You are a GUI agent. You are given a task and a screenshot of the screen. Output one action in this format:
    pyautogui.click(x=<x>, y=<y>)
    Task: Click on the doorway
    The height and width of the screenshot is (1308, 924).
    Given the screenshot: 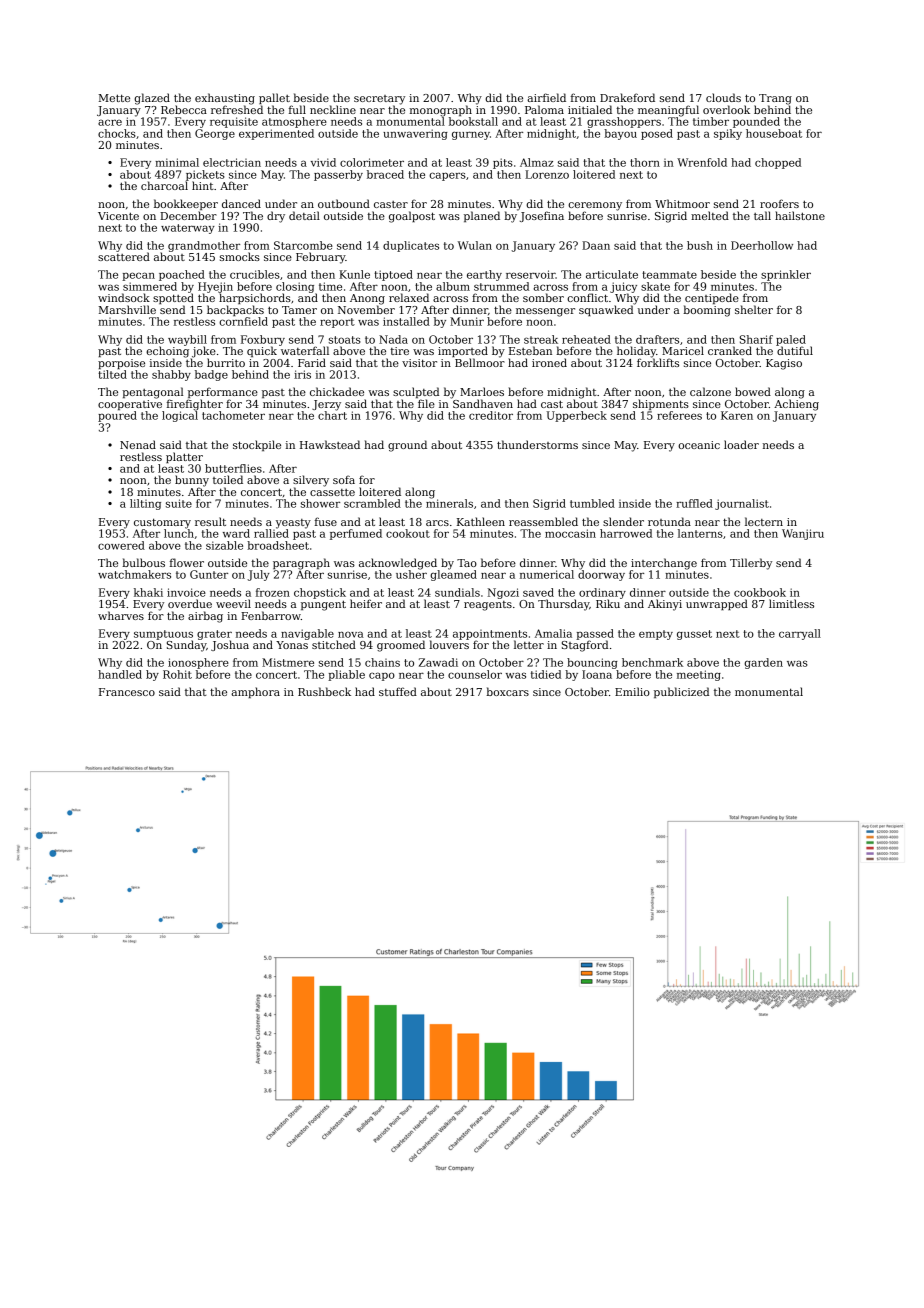 What is the action you would take?
    pyautogui.click(x=601, y=575)
